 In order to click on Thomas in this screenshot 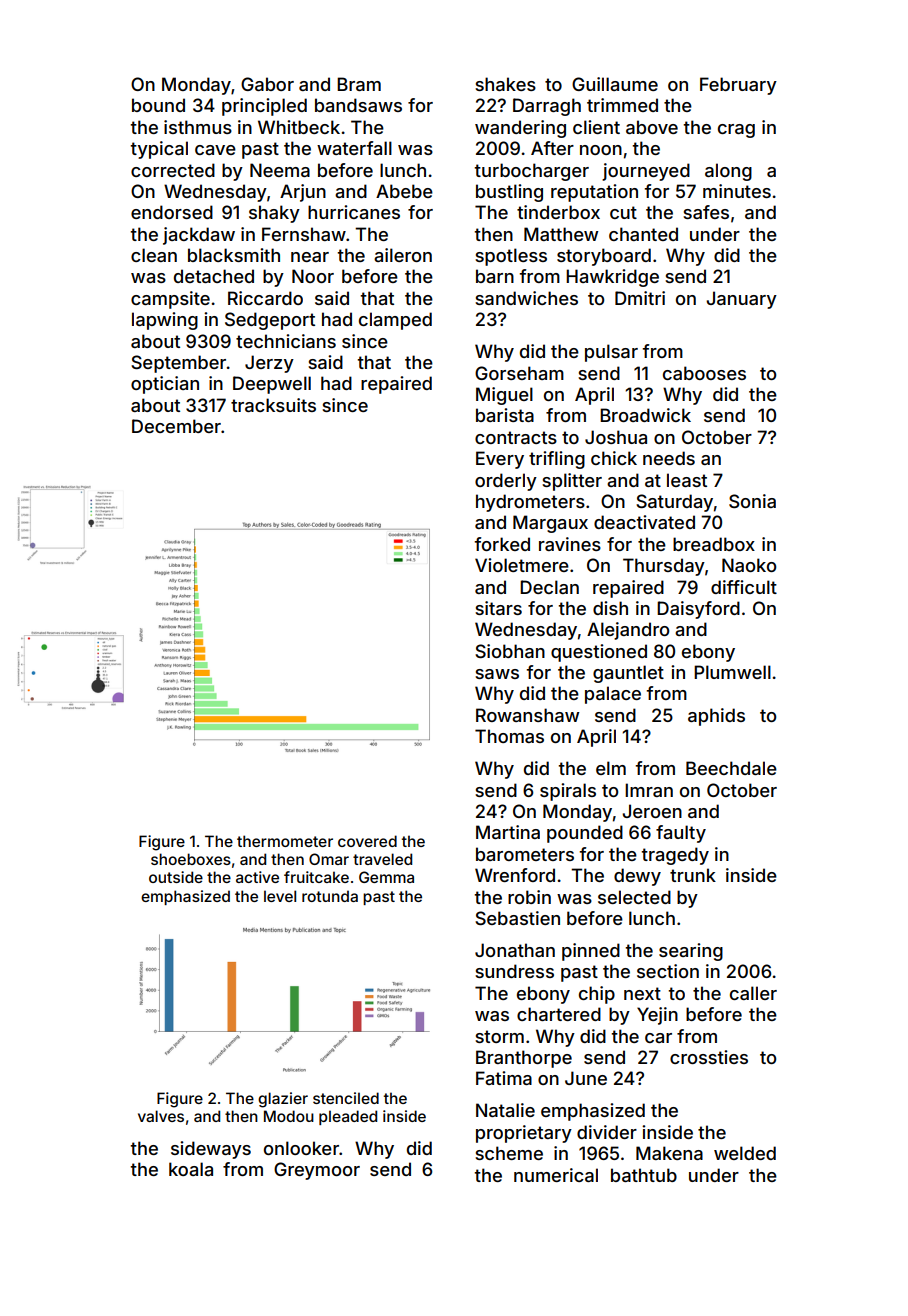, I will do `click(509, 736)`.
